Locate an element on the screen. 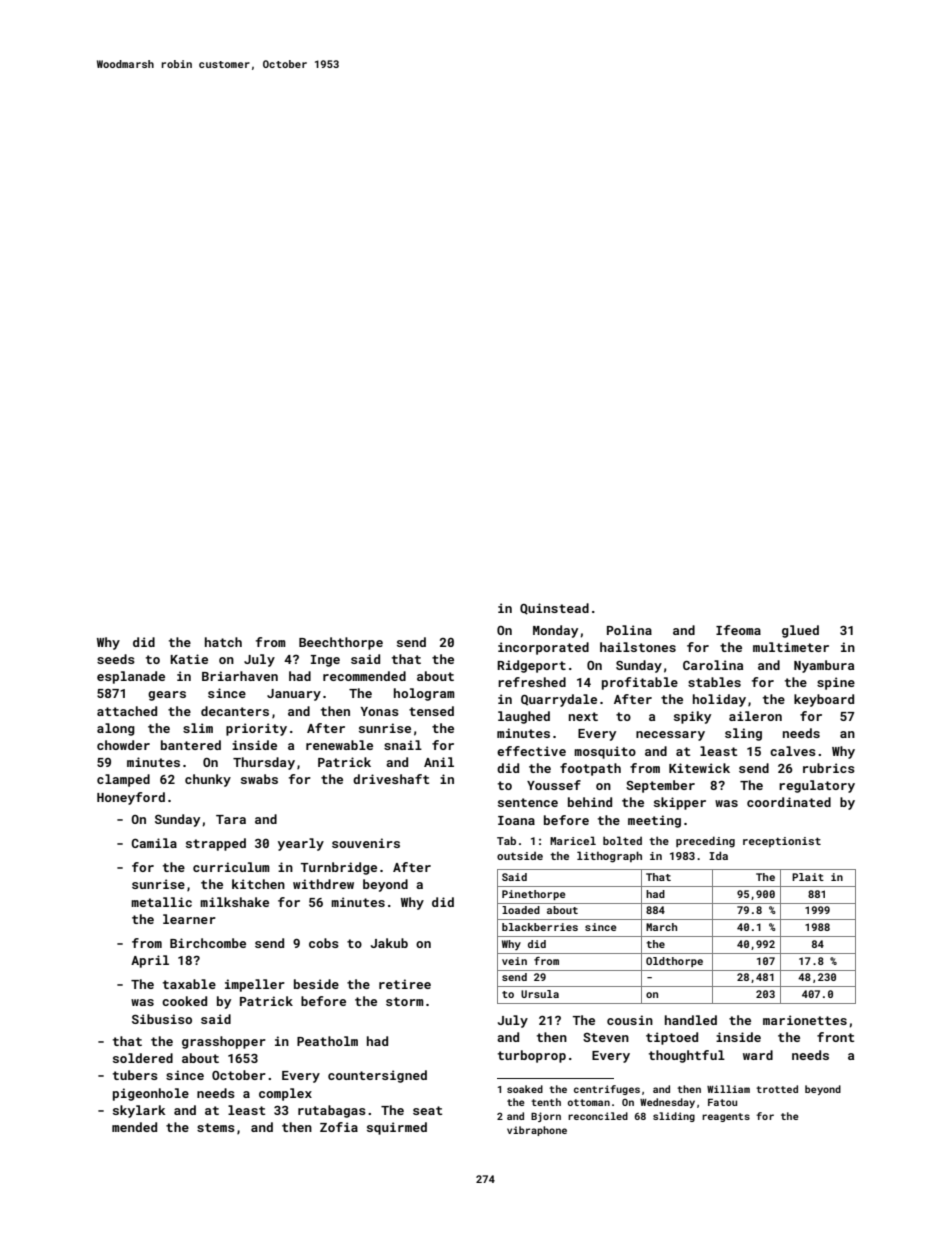 Image resolution: width=952 pixels, height=1233 pixels. reagents is located at coordinates (726, 1117).
